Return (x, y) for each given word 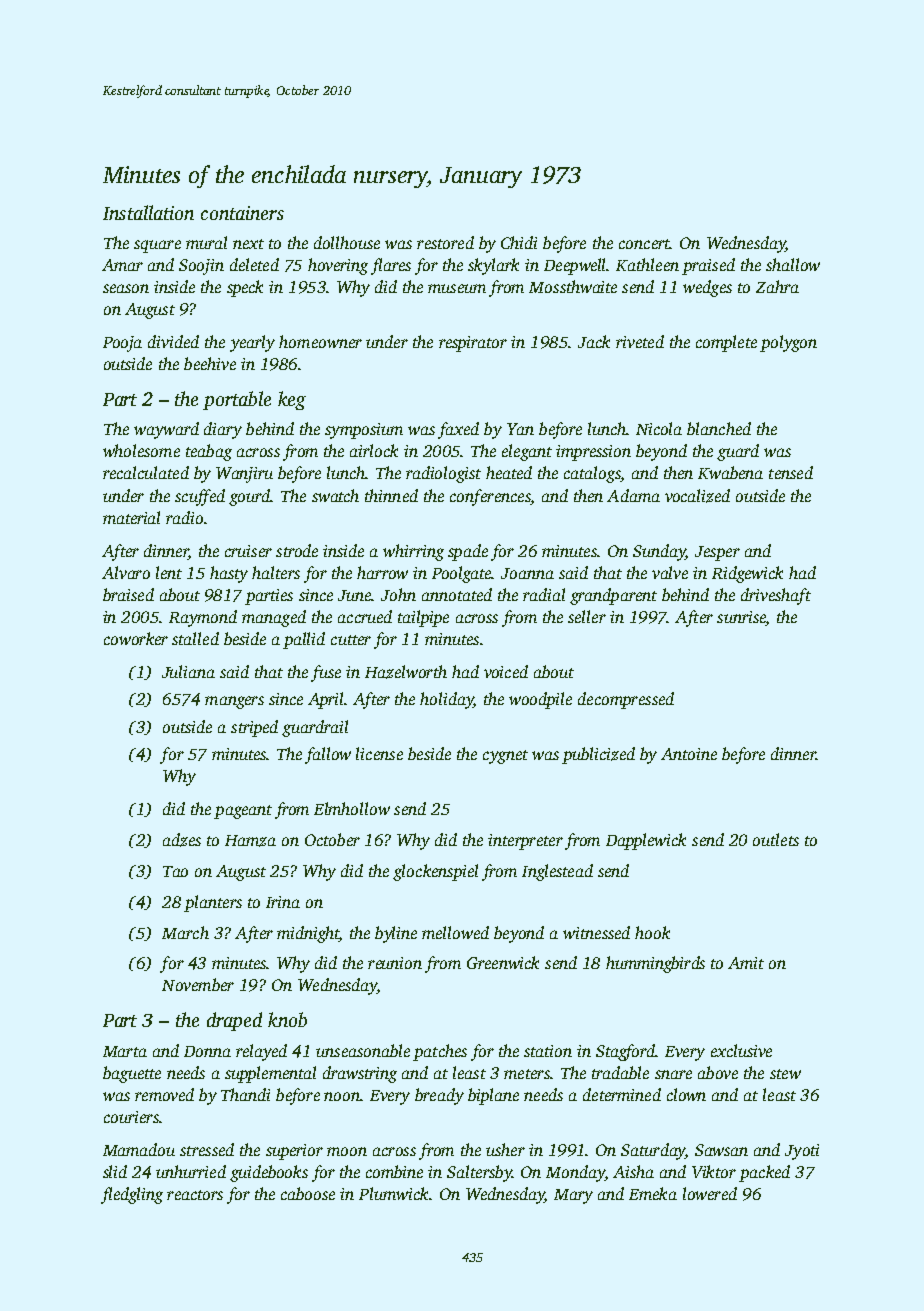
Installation (148, 212)
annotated (457, 594)
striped (254, 728)
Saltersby (479, 1173)
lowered (710, 1193)
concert (644, 244)
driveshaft (776, 596)
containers (242, 213)
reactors (195, 1195)
